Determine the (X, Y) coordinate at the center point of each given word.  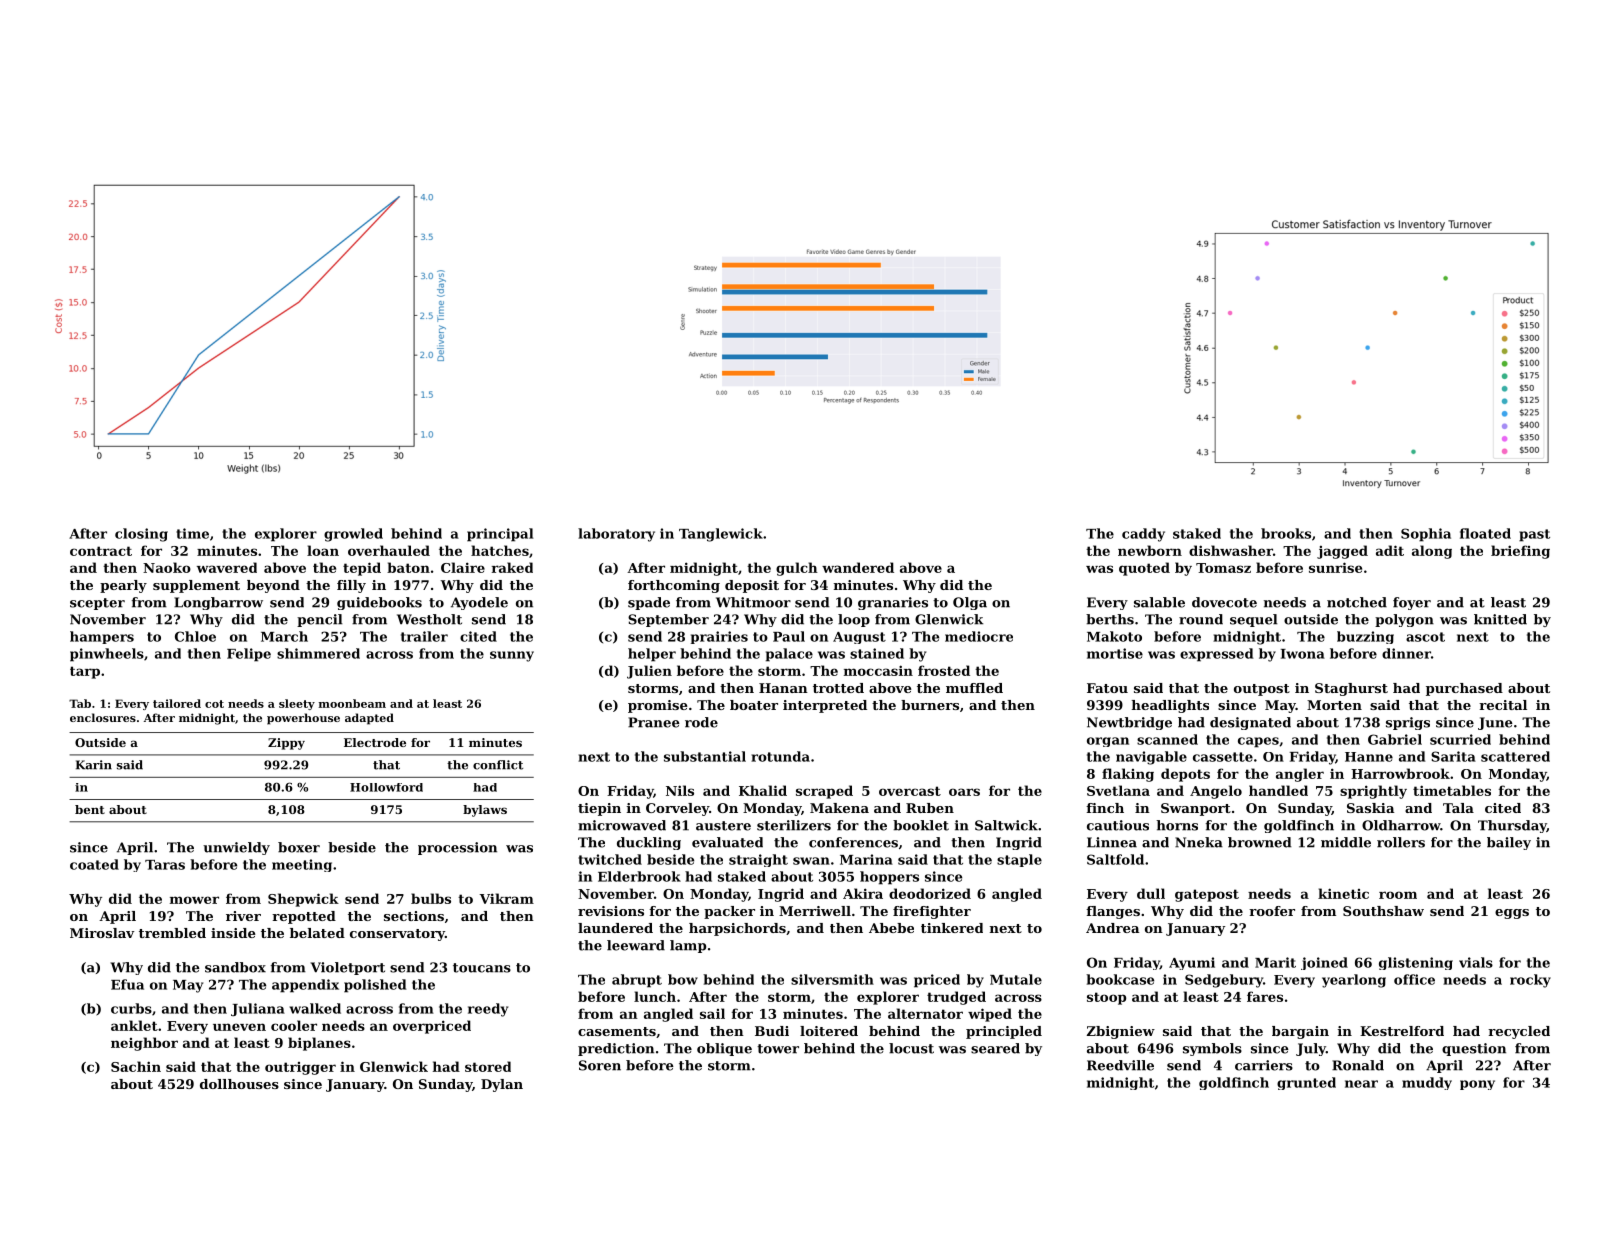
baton (408, 567)
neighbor (144, 1044)
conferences (853, 842)
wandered (858, 567)
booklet (921, 825)
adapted (369, 719)
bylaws (485, 811)
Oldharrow (1401, 825)
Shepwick (303, 900)
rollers (1401, 842)
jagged (1342, 552)
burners (930, 705)
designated (1250, 723)
